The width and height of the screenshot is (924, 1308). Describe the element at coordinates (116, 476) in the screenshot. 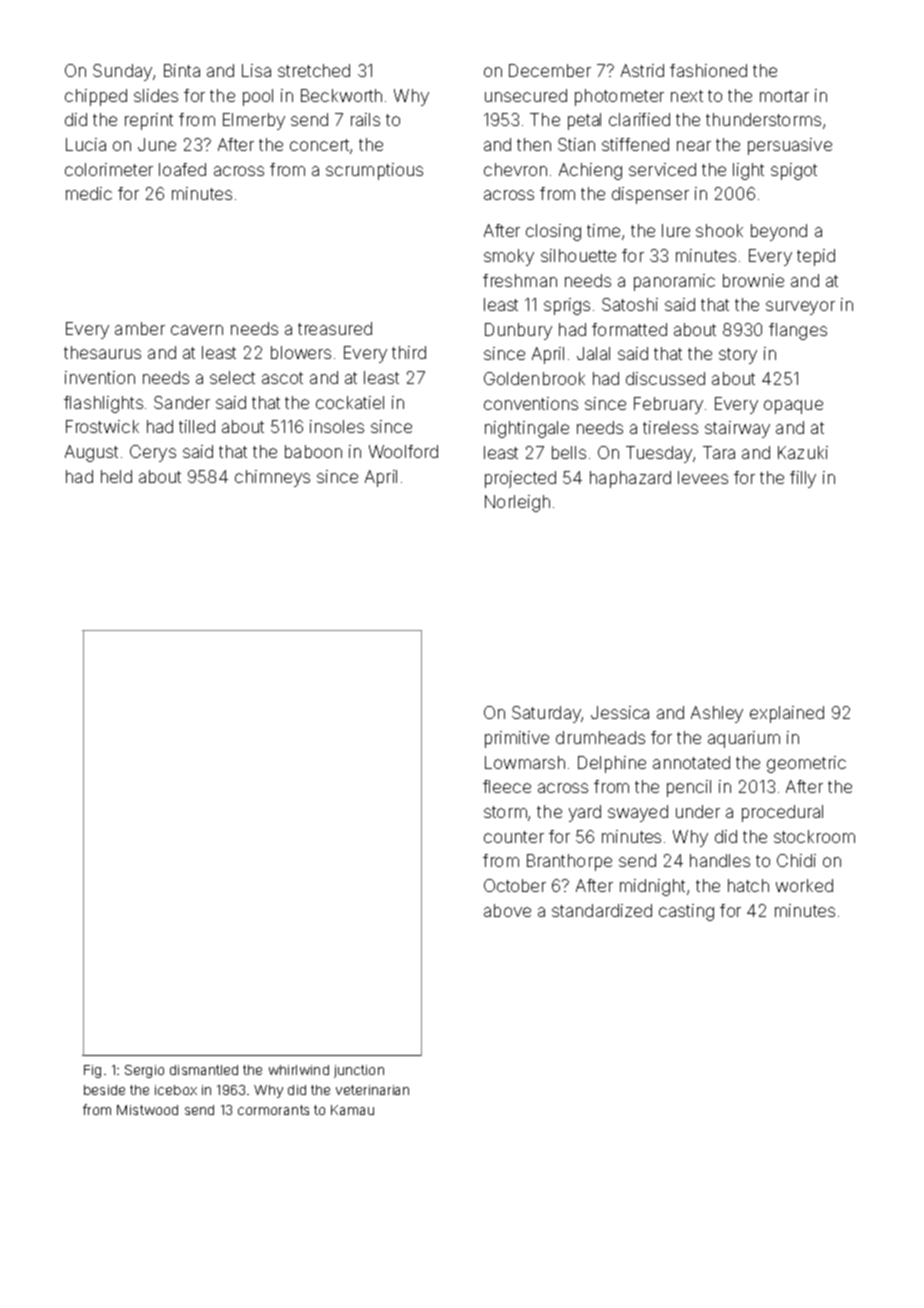

I see `held` at that location.
